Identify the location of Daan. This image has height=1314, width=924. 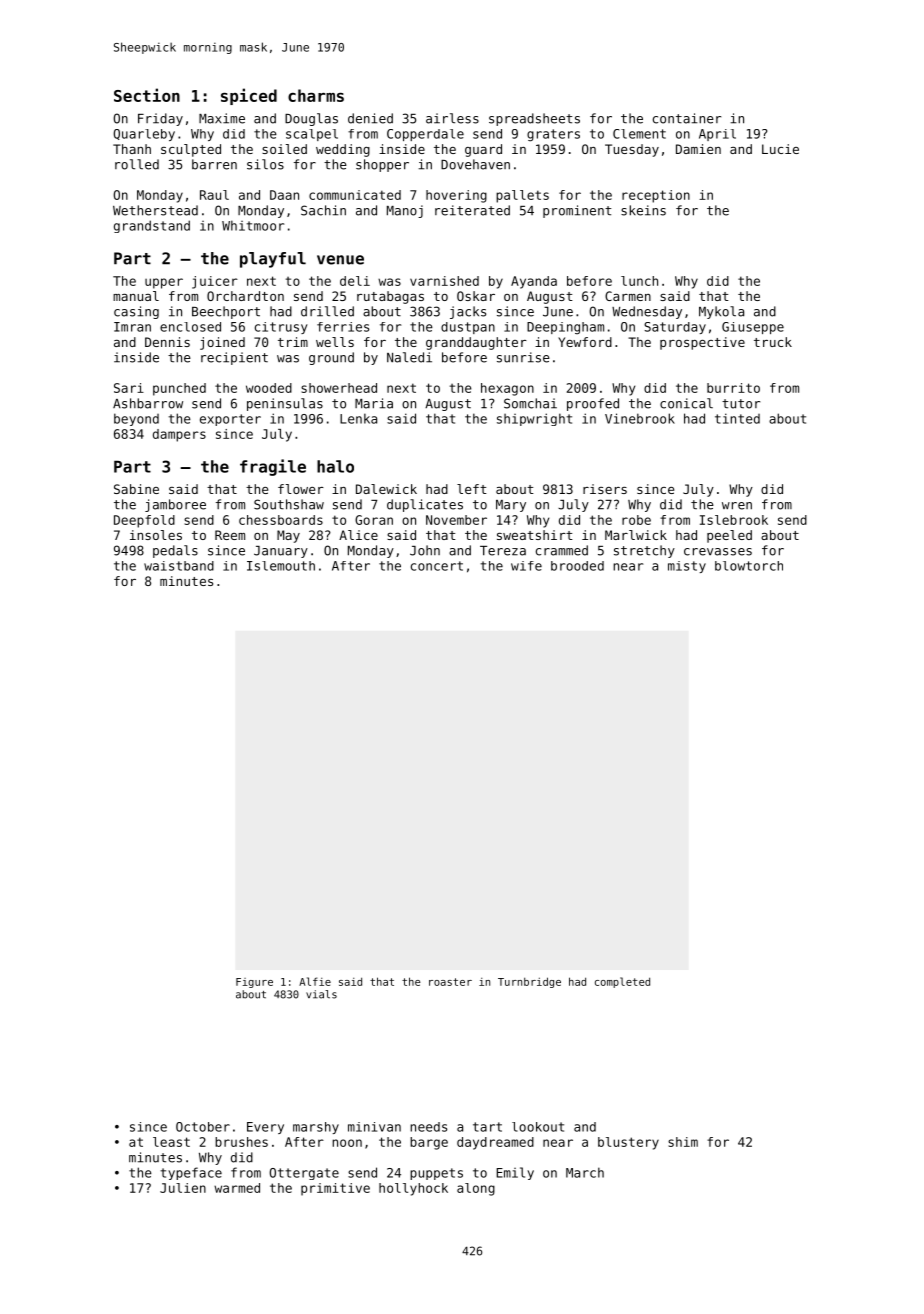
(284, 195).
